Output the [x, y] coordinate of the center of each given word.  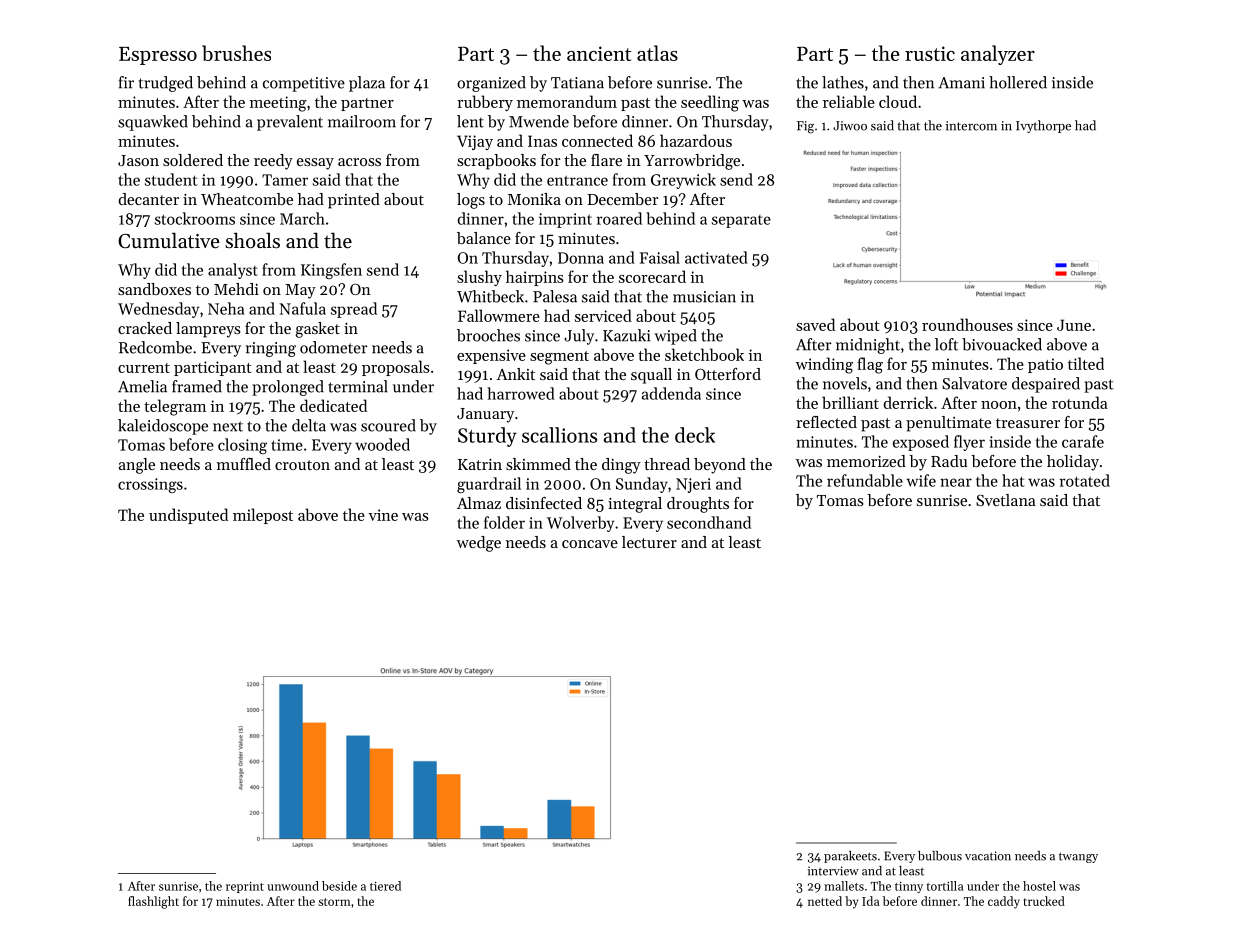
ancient [599, 53]
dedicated [333, 405]
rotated [1085, 480]
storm [334, 902]
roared [619, 218]
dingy [621, 466]
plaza [367, 84]
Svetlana [1006, 500]
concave [590, 544]
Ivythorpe [1043, 126]
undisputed [188, 516]
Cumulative [169, 240]
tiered [385, 886]
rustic [930, 53]
